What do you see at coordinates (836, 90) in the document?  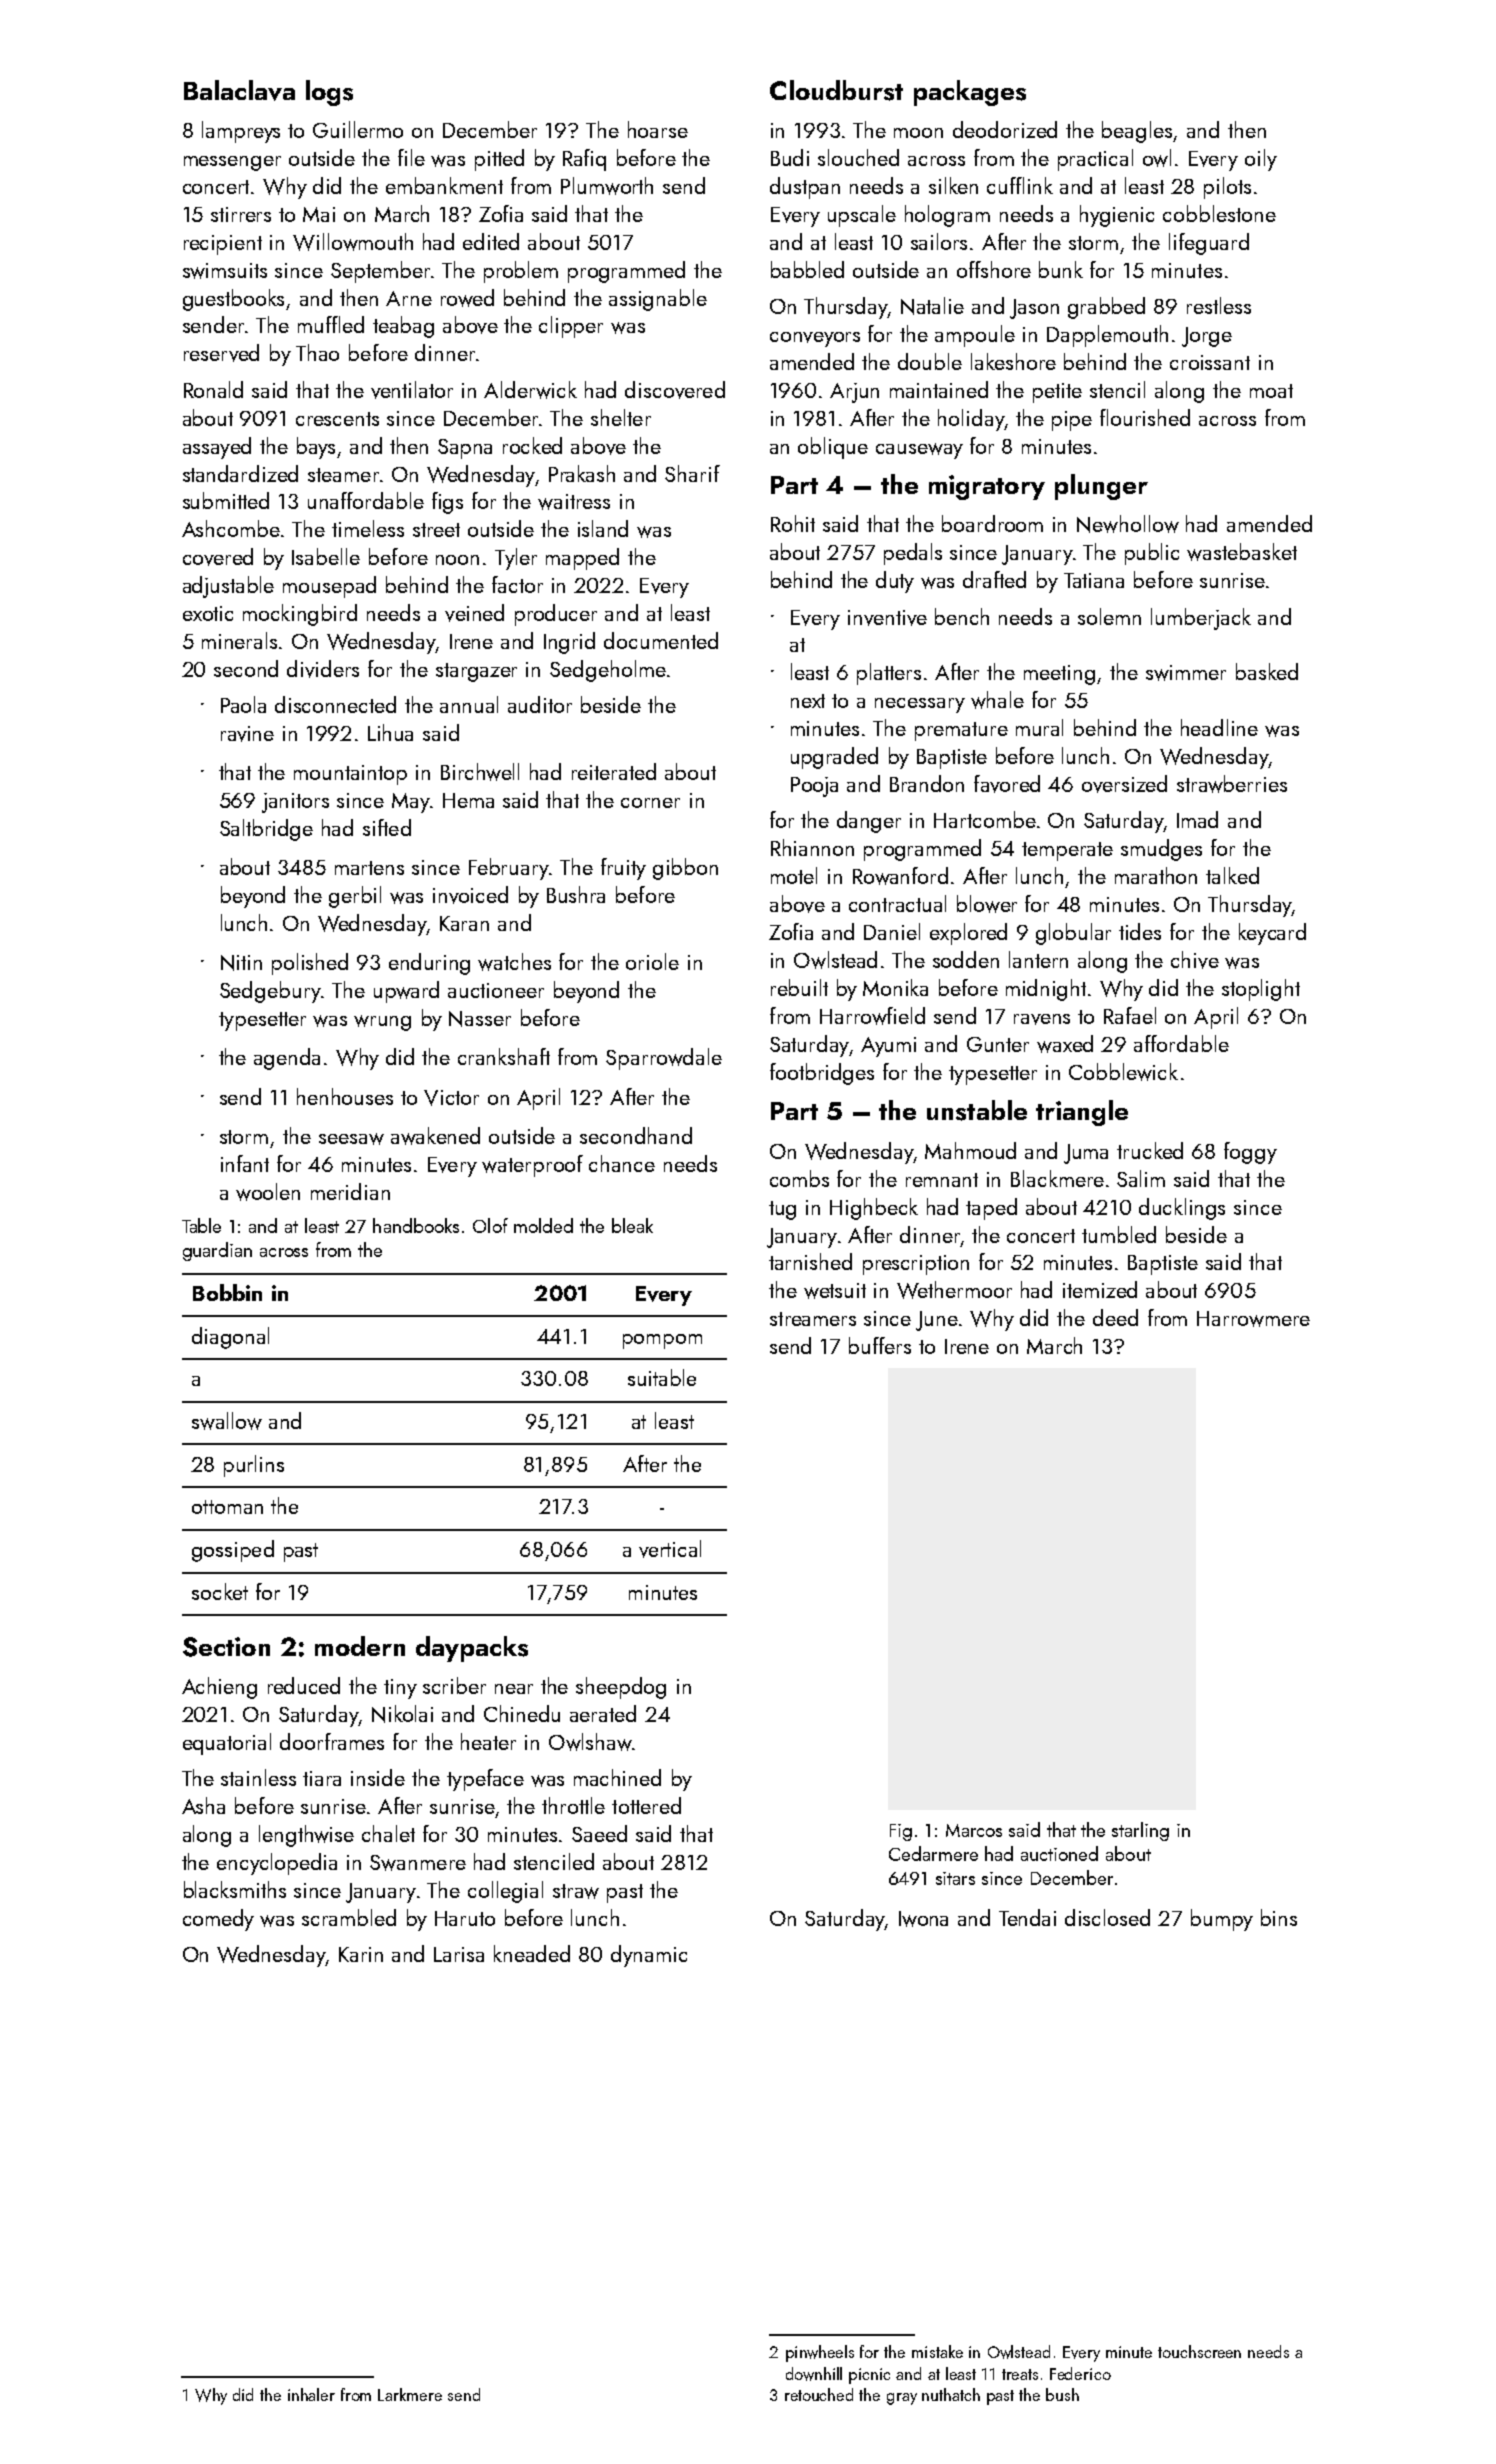 I see `Cloudburst` at bounding box center [836, 90].
